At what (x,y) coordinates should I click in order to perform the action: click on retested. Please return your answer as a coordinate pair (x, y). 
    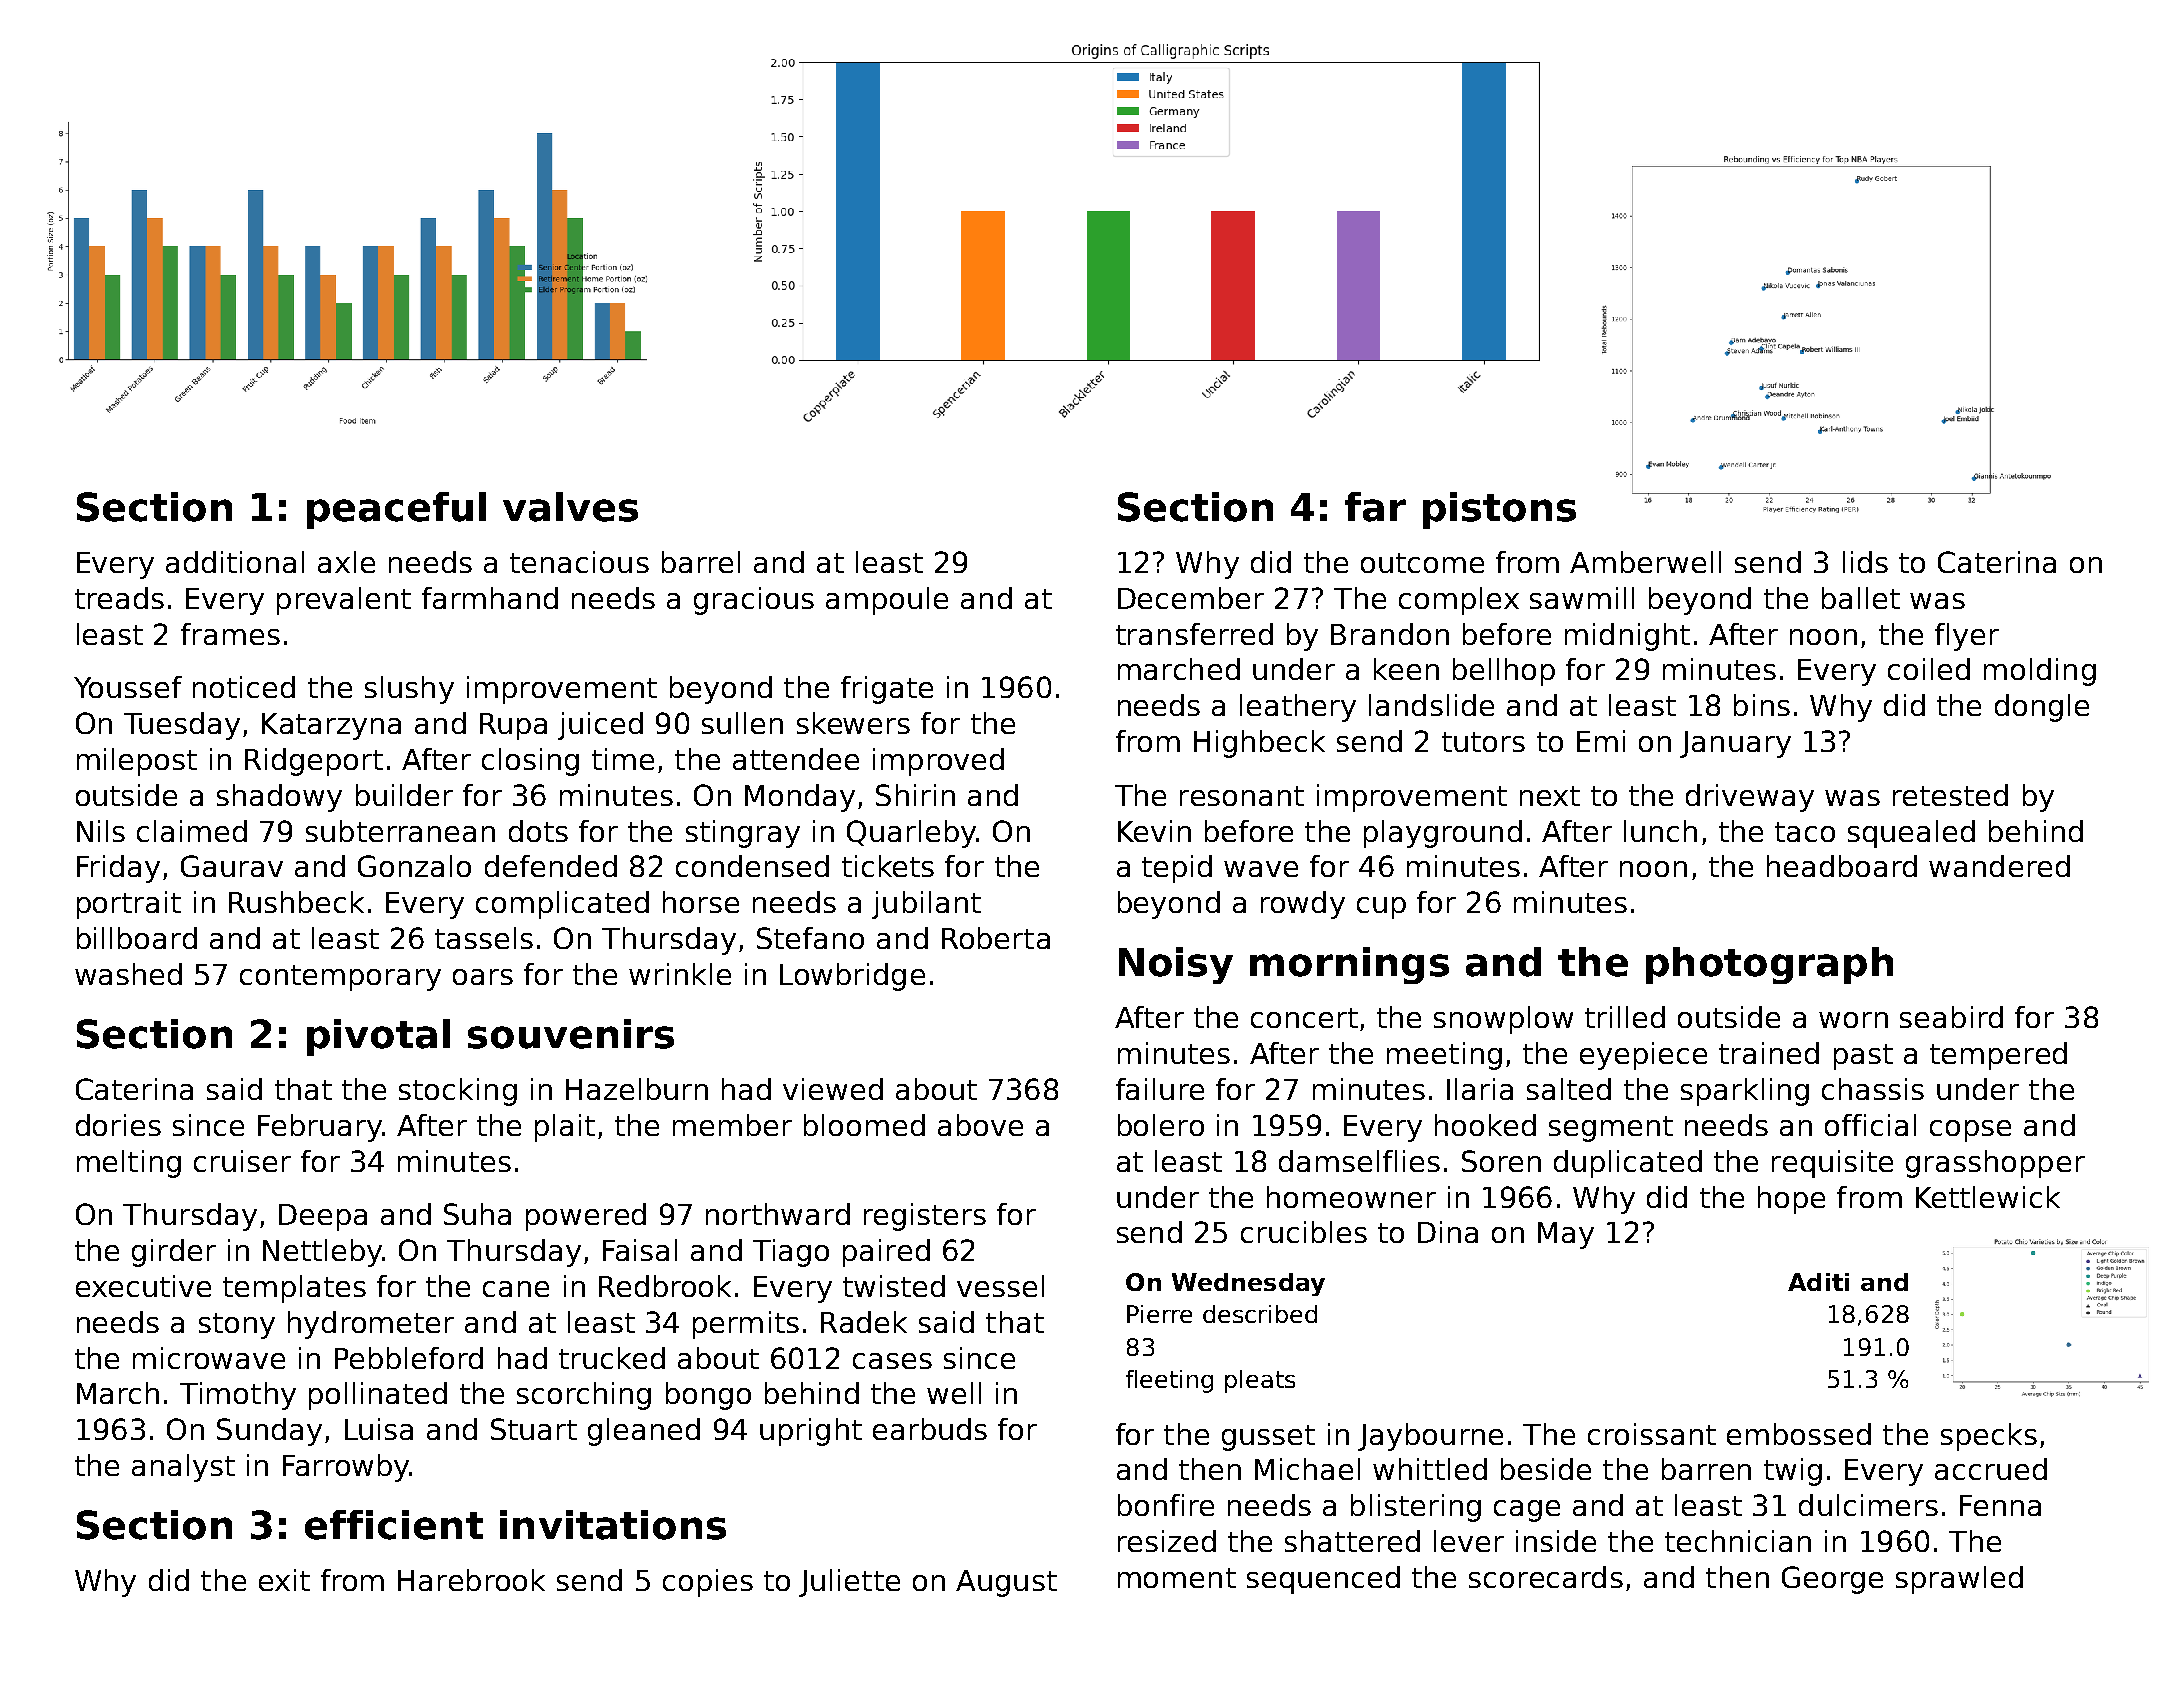
    Looking at the image, I should click on (1950, 795).
